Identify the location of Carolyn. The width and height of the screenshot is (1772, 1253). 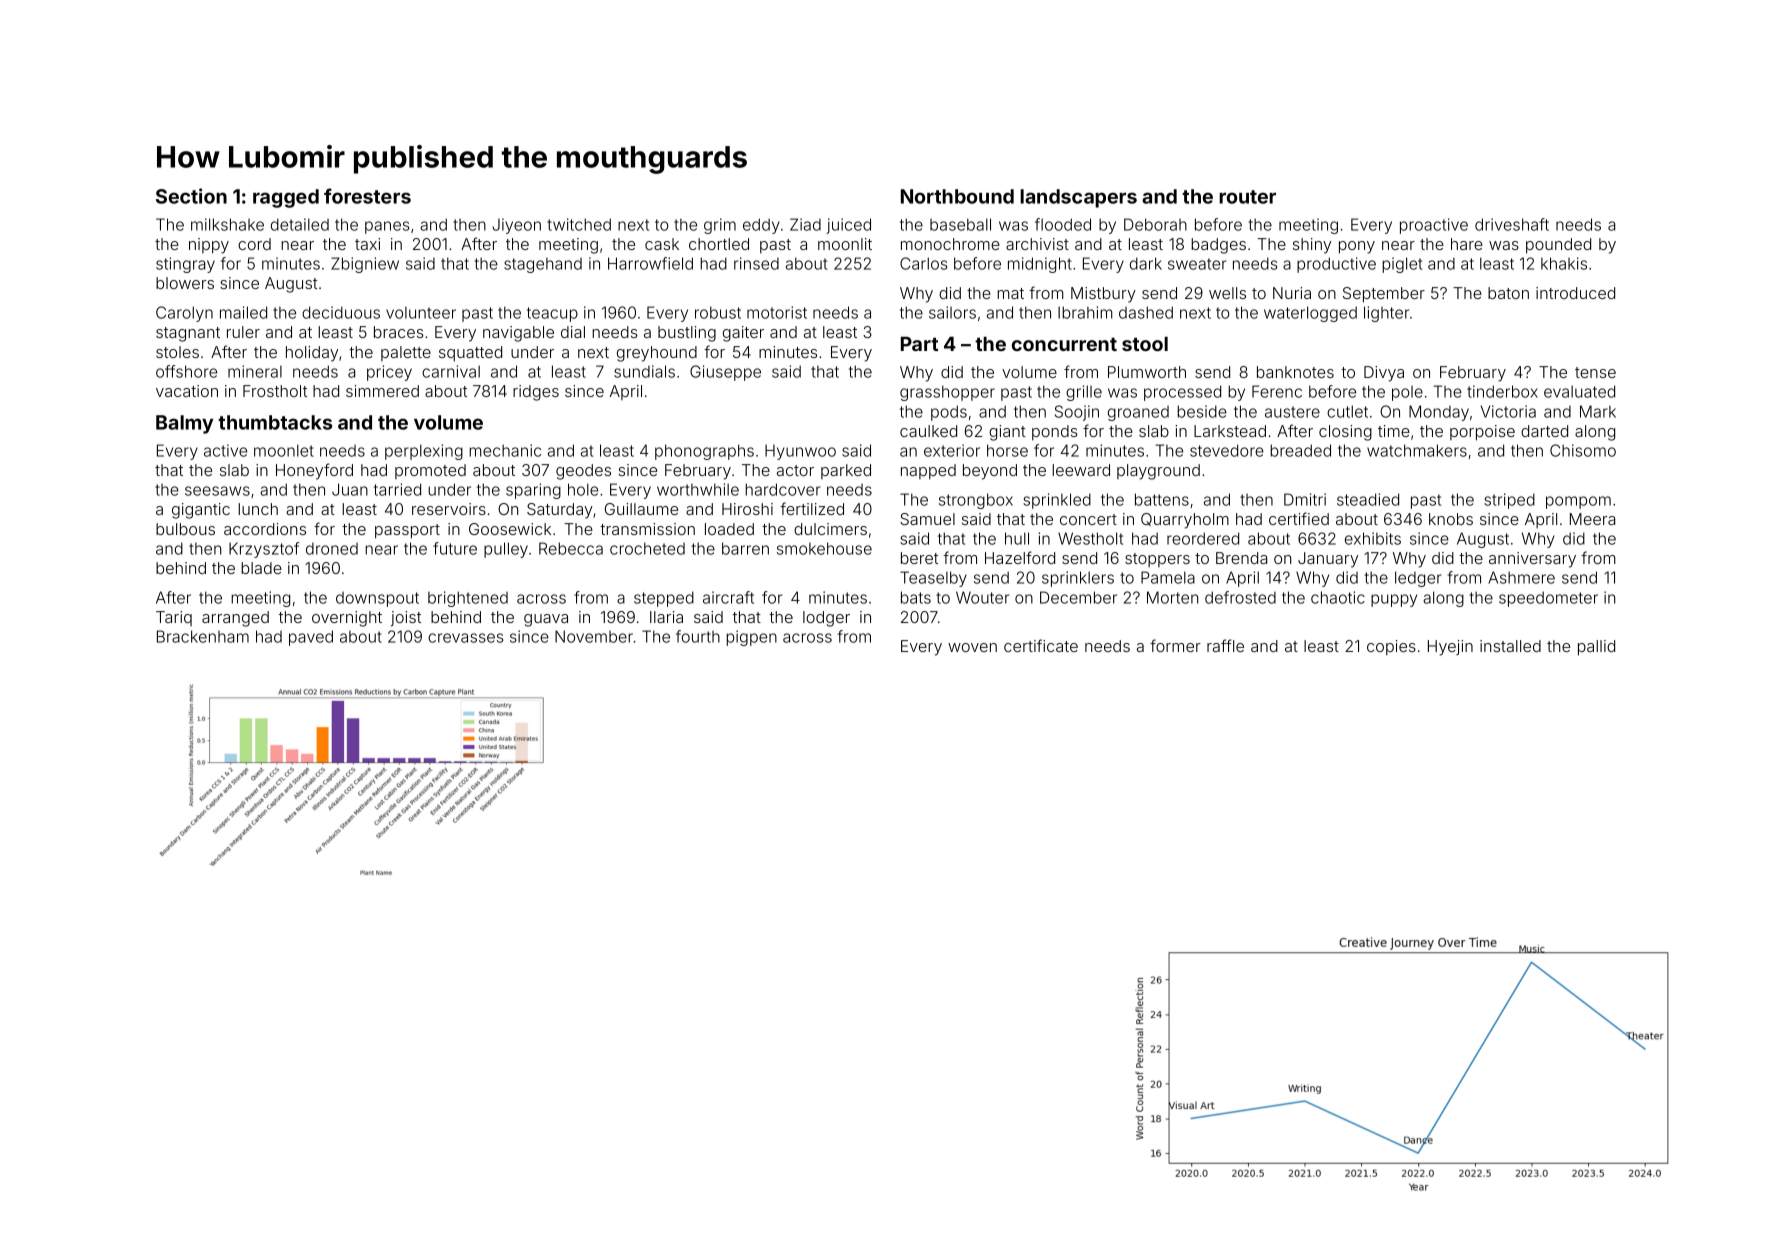
(184, 314).
